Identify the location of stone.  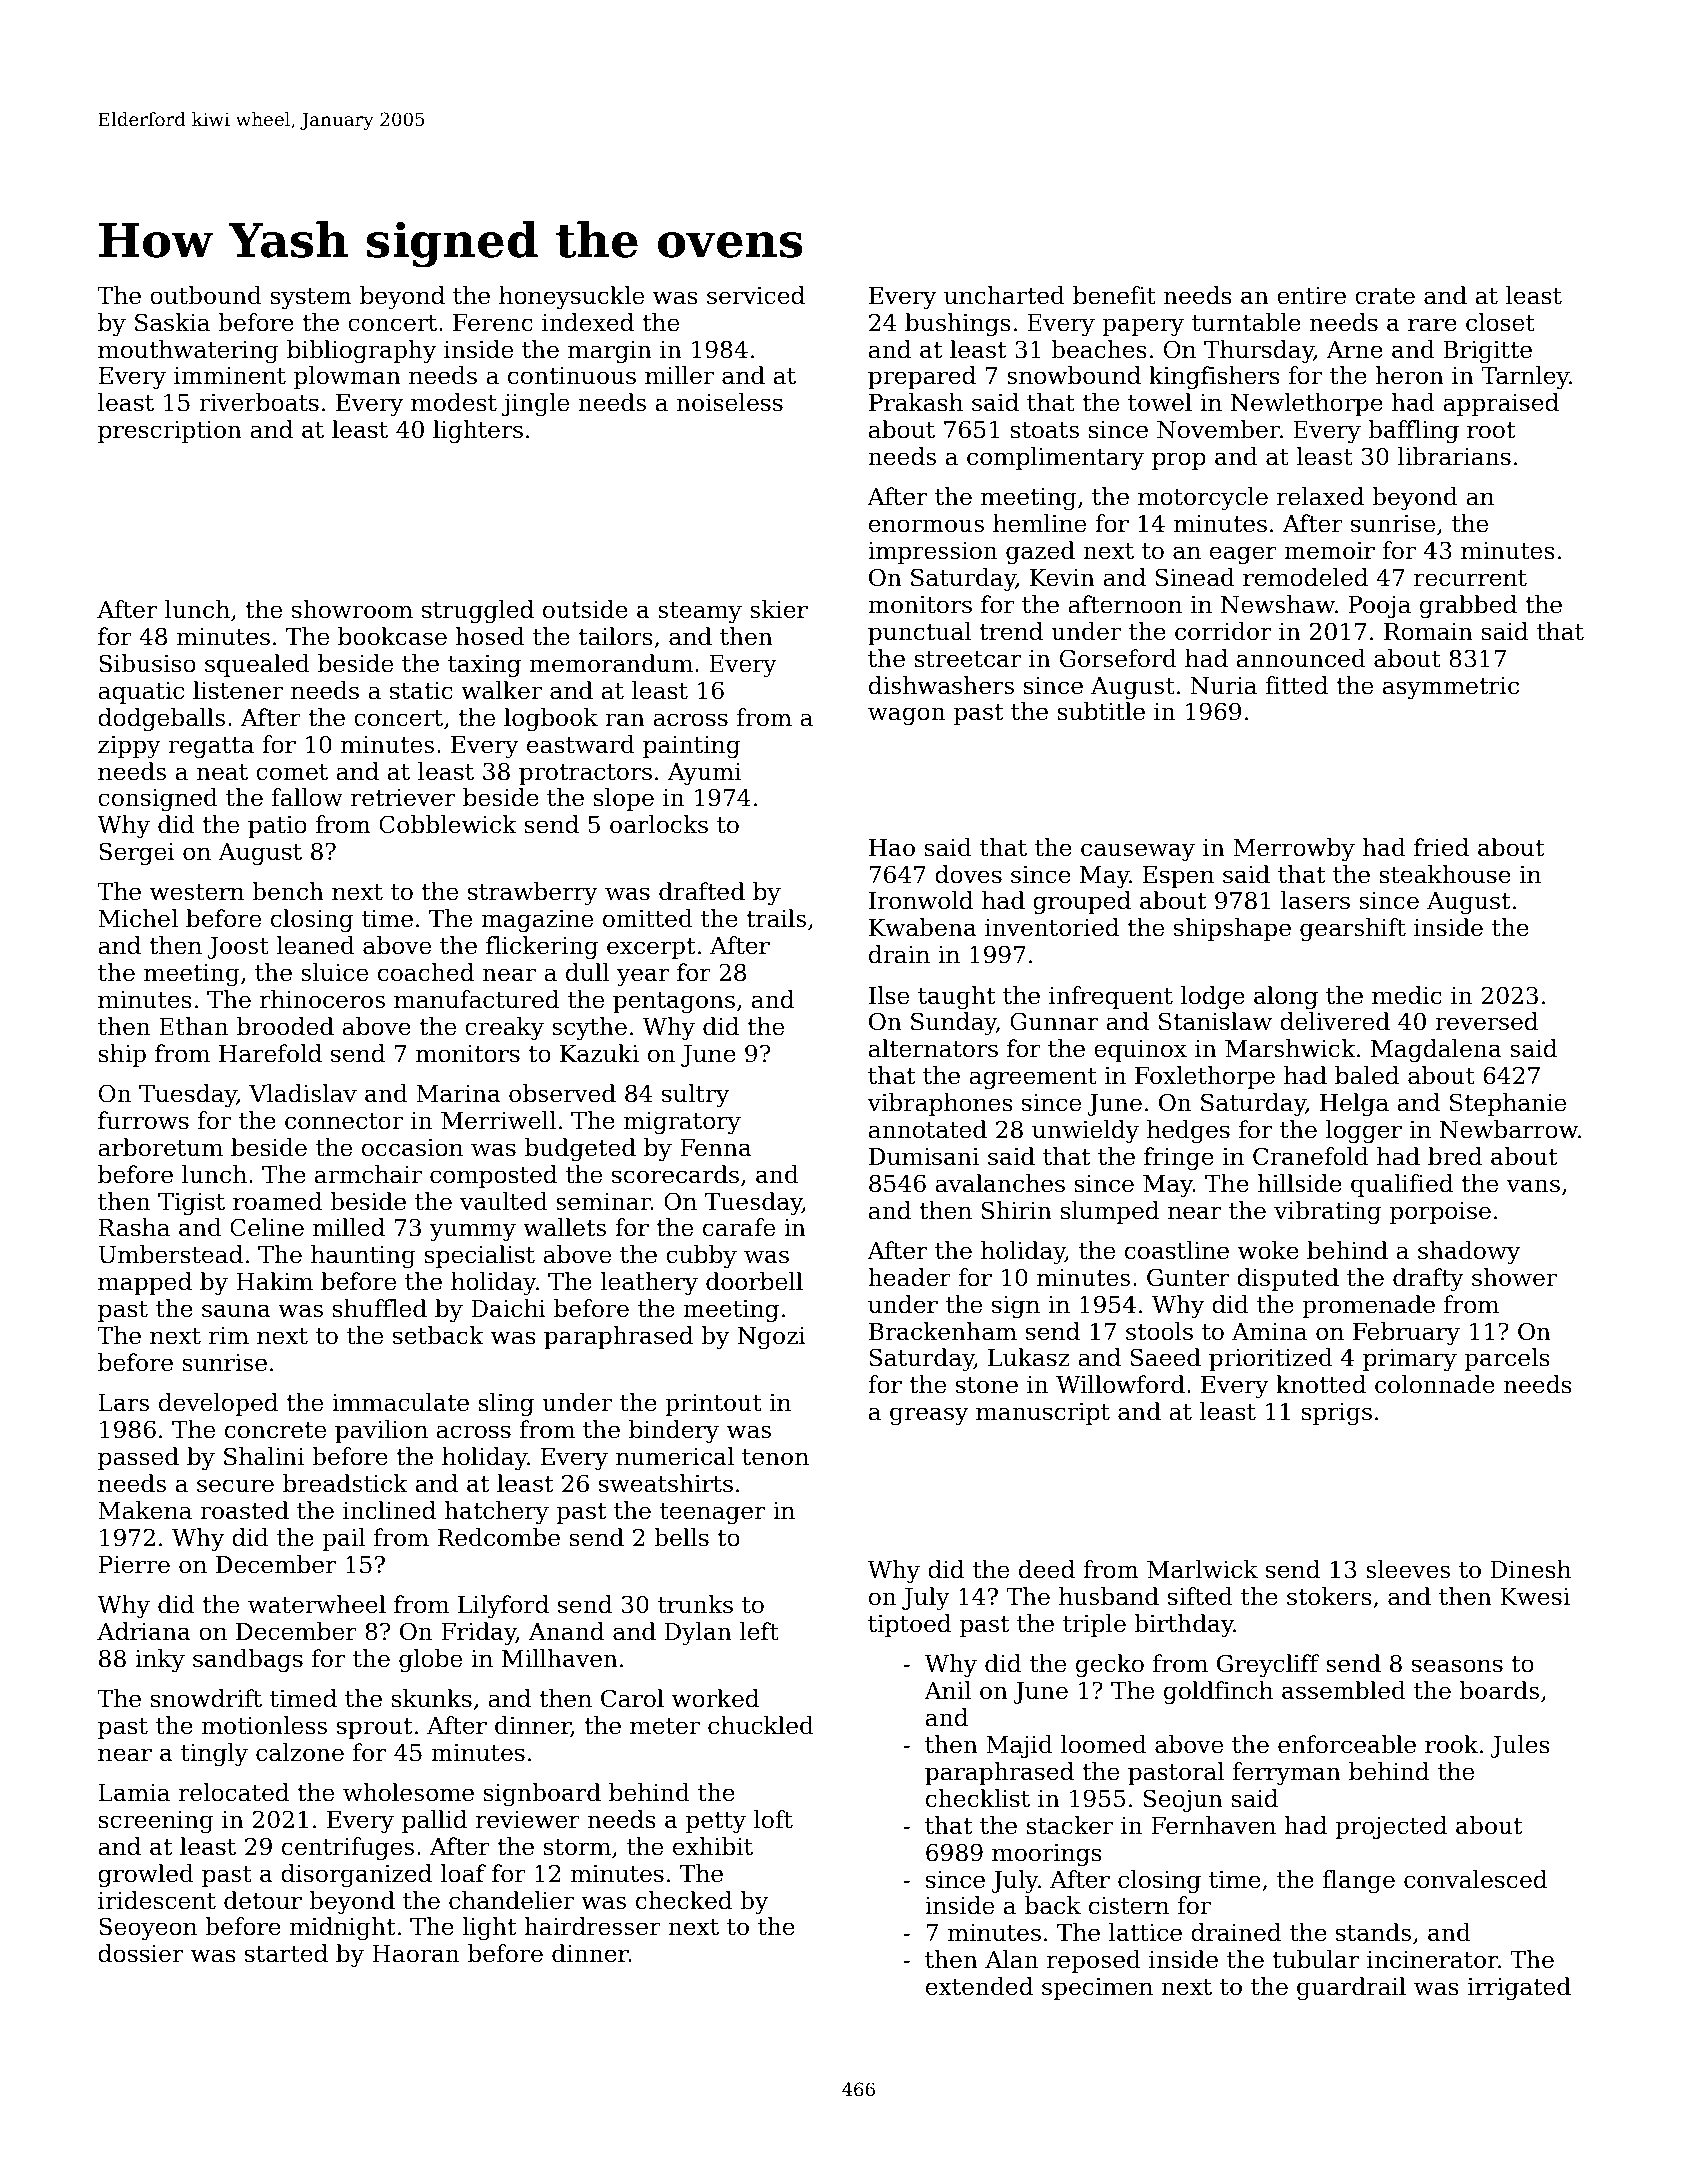
(987, 1385).
